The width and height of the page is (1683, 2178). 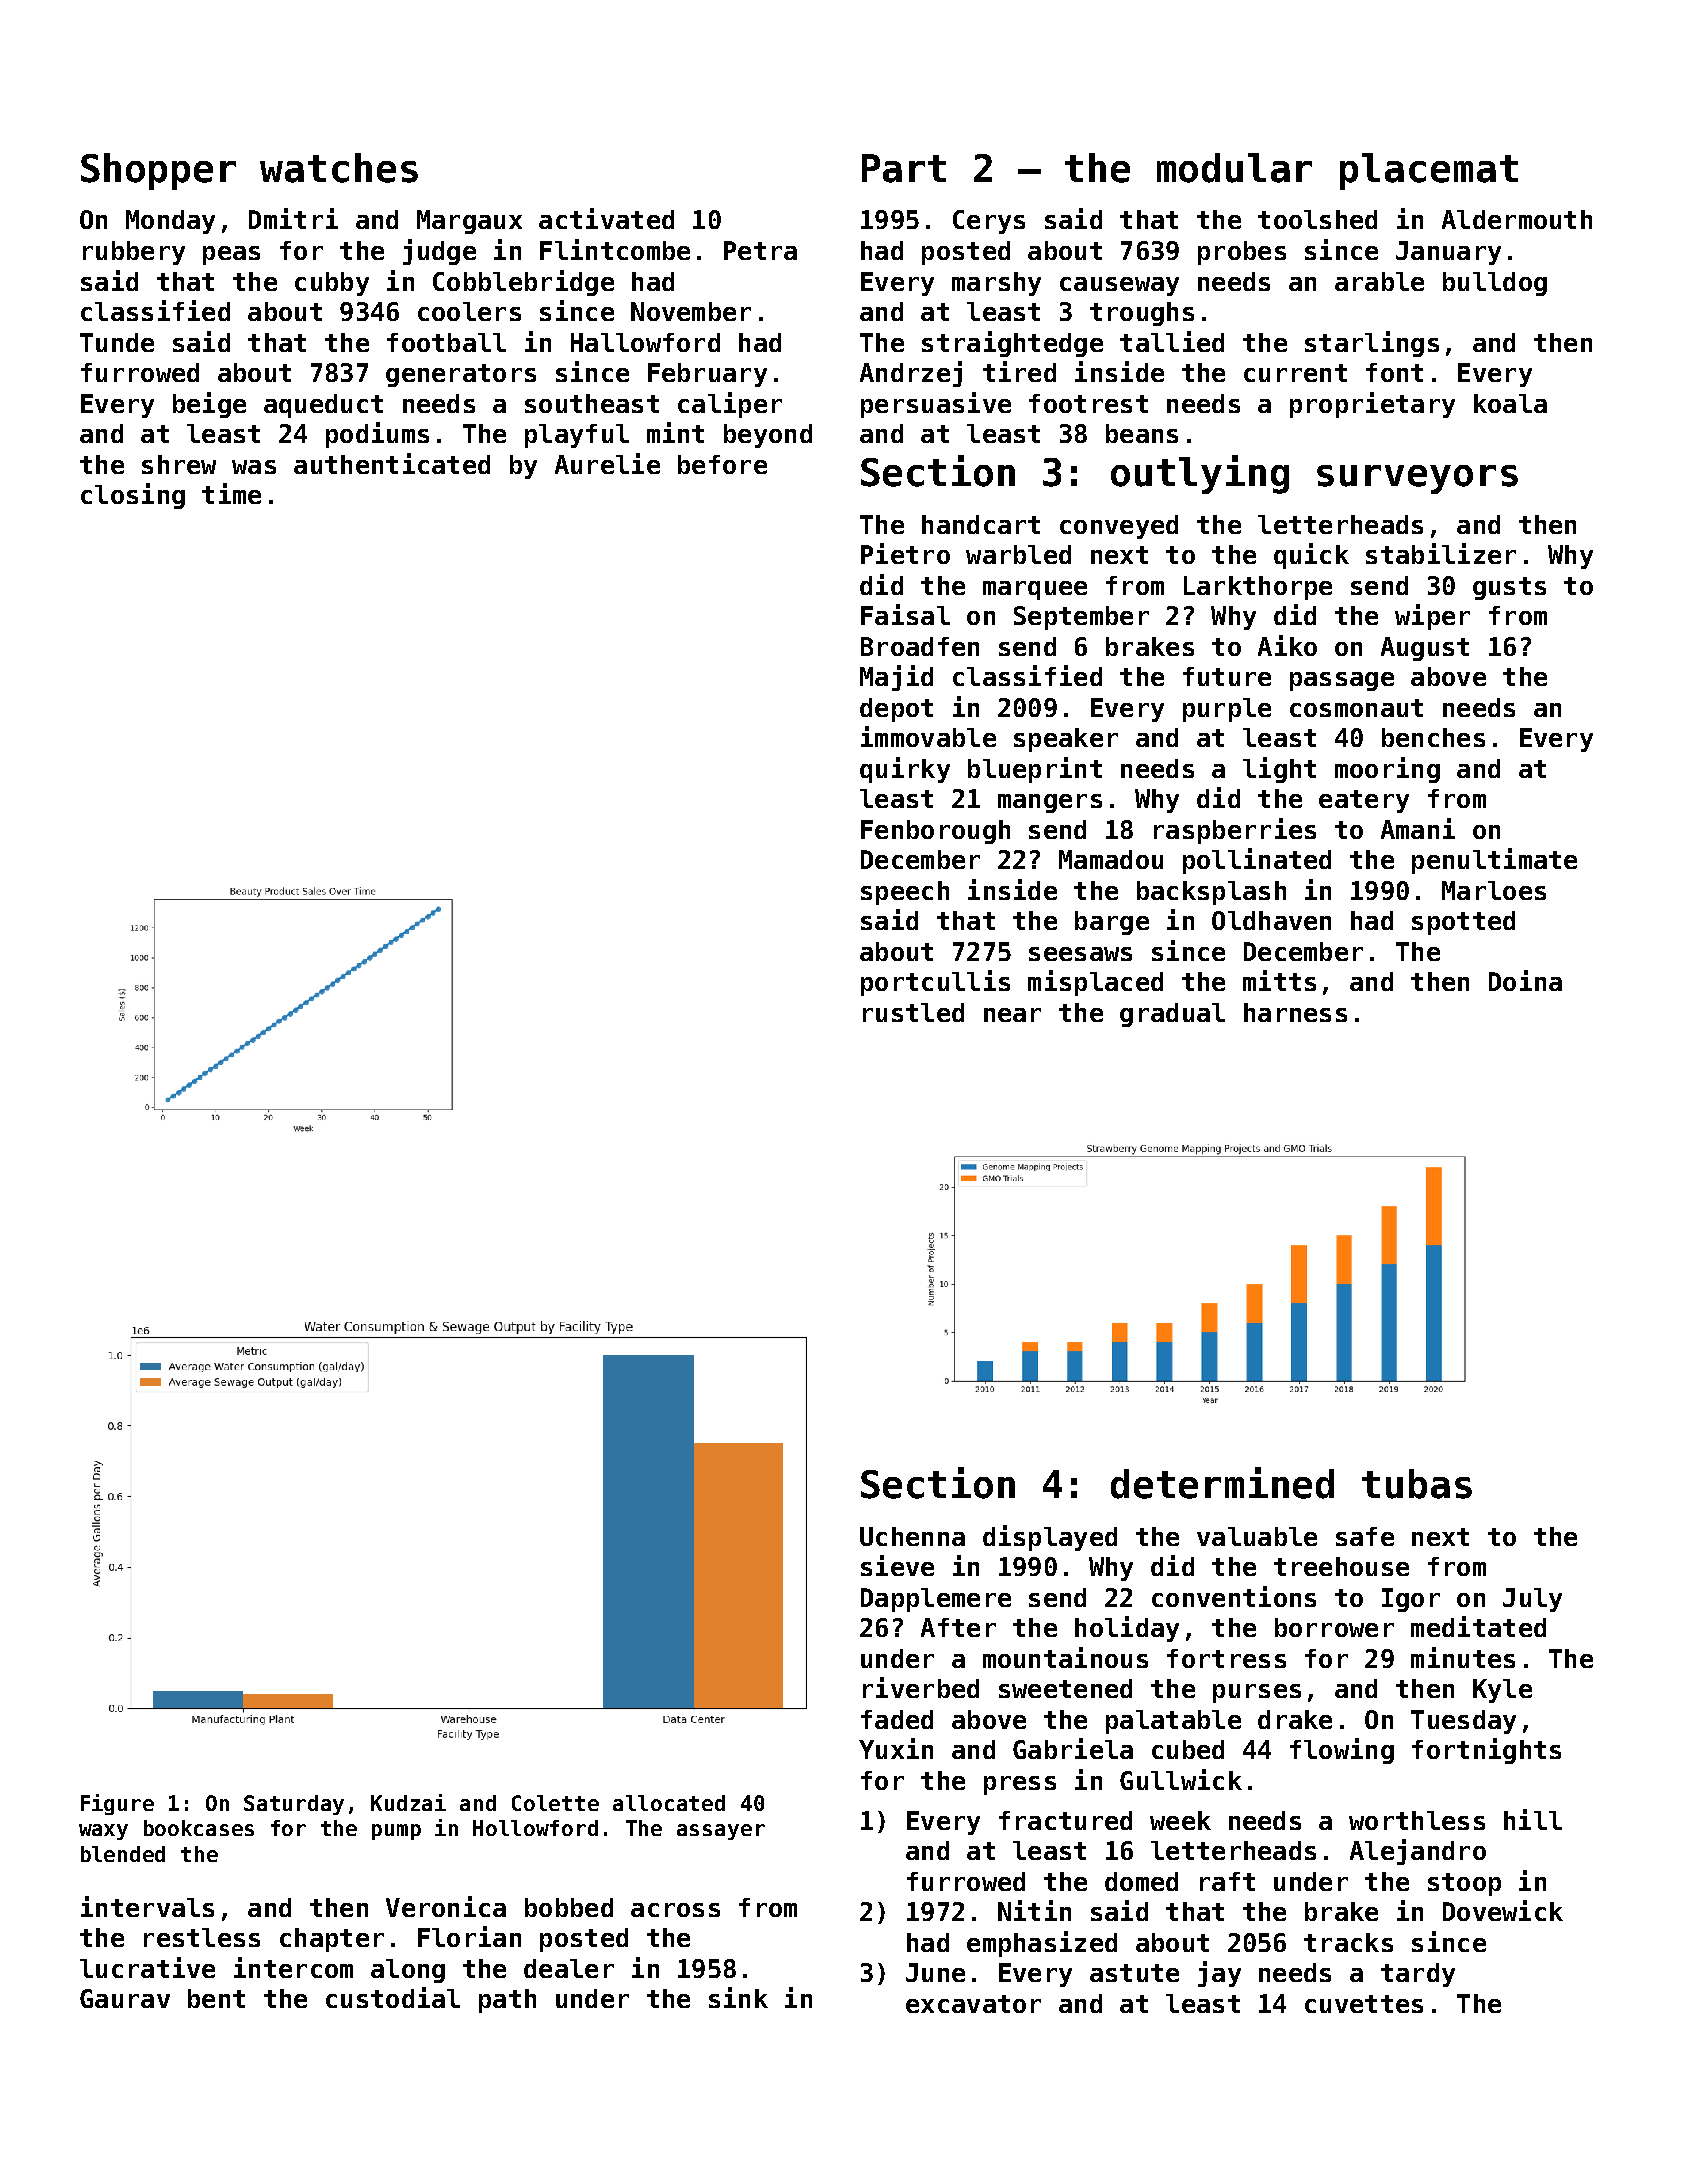 I want to click on bookcases, so click(x=199, y=1828).
